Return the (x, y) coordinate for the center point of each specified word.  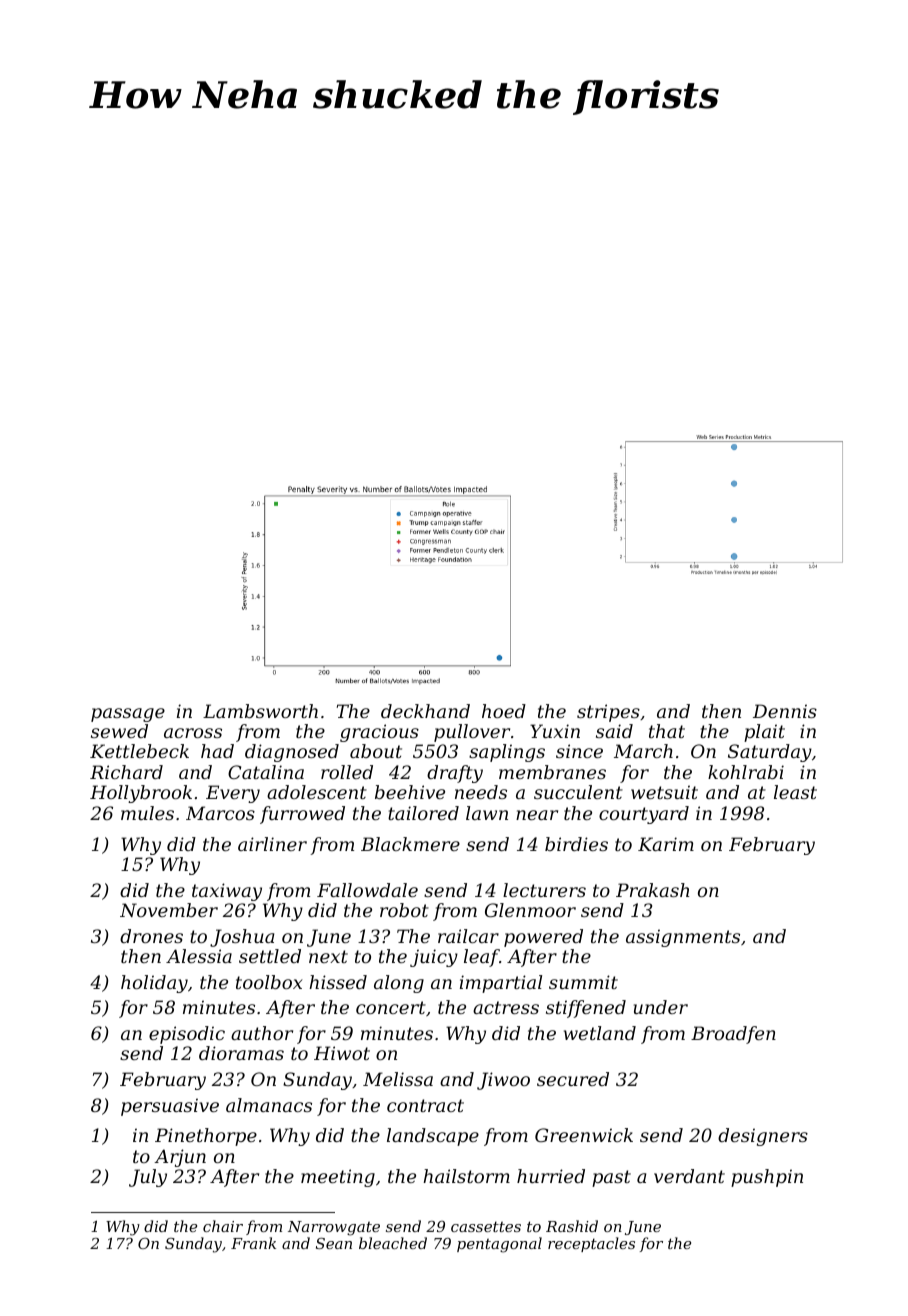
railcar (468, 936)
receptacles (591, 1244)
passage (128, 715)
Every (233, 794)
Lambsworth (260, 711)
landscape (433, 1137)
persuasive (170, 1107)
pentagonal (499, 1245)
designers (763, 1137)
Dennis (785, 711)
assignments (683, 938)
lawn (487, 813)
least (795, 792)
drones (151, 936)
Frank (253, 1243)
